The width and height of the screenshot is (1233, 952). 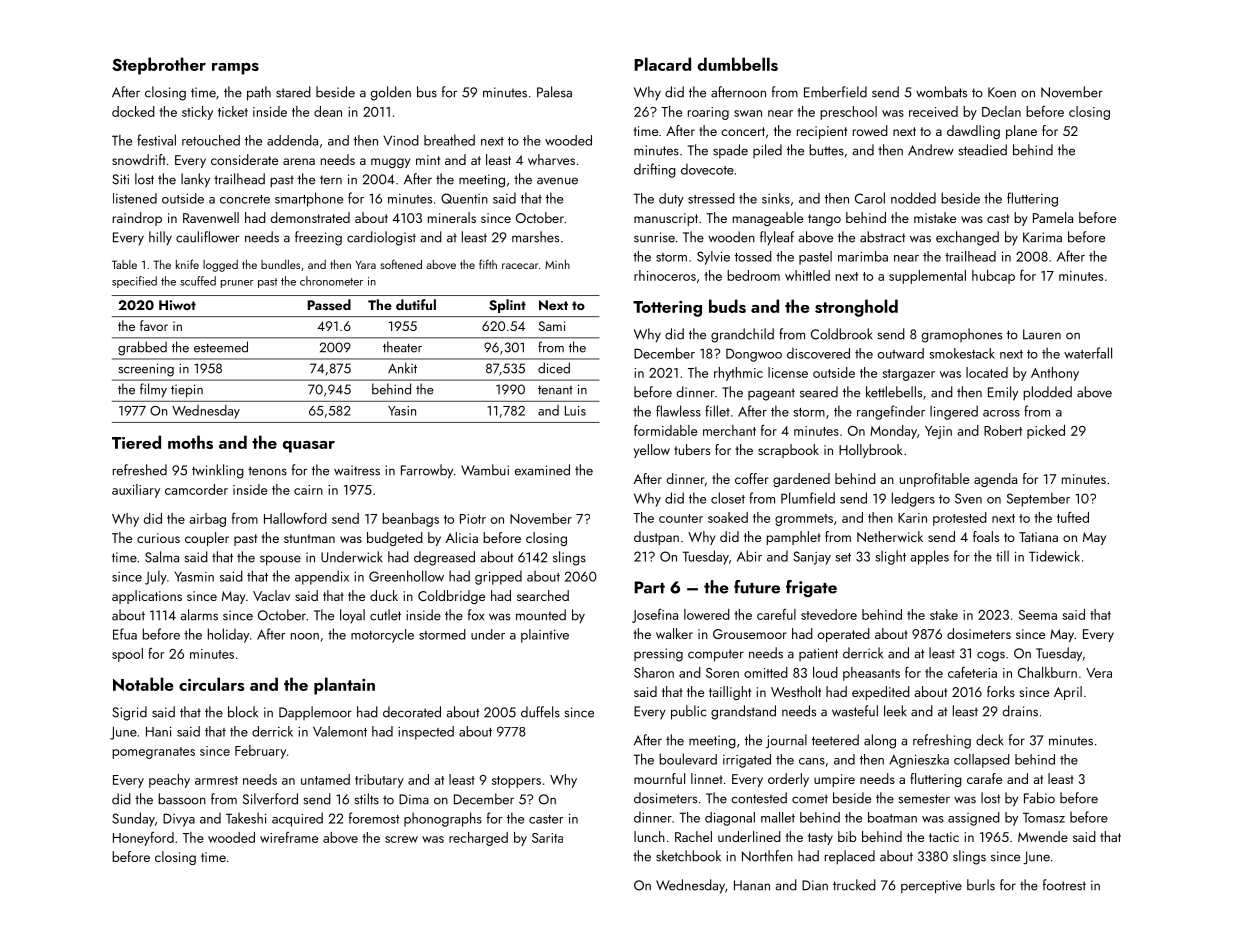 What do you see at coordinates (927, 277) in the screenshot?
I see `supplemental` at bounding box center [927, 277].
